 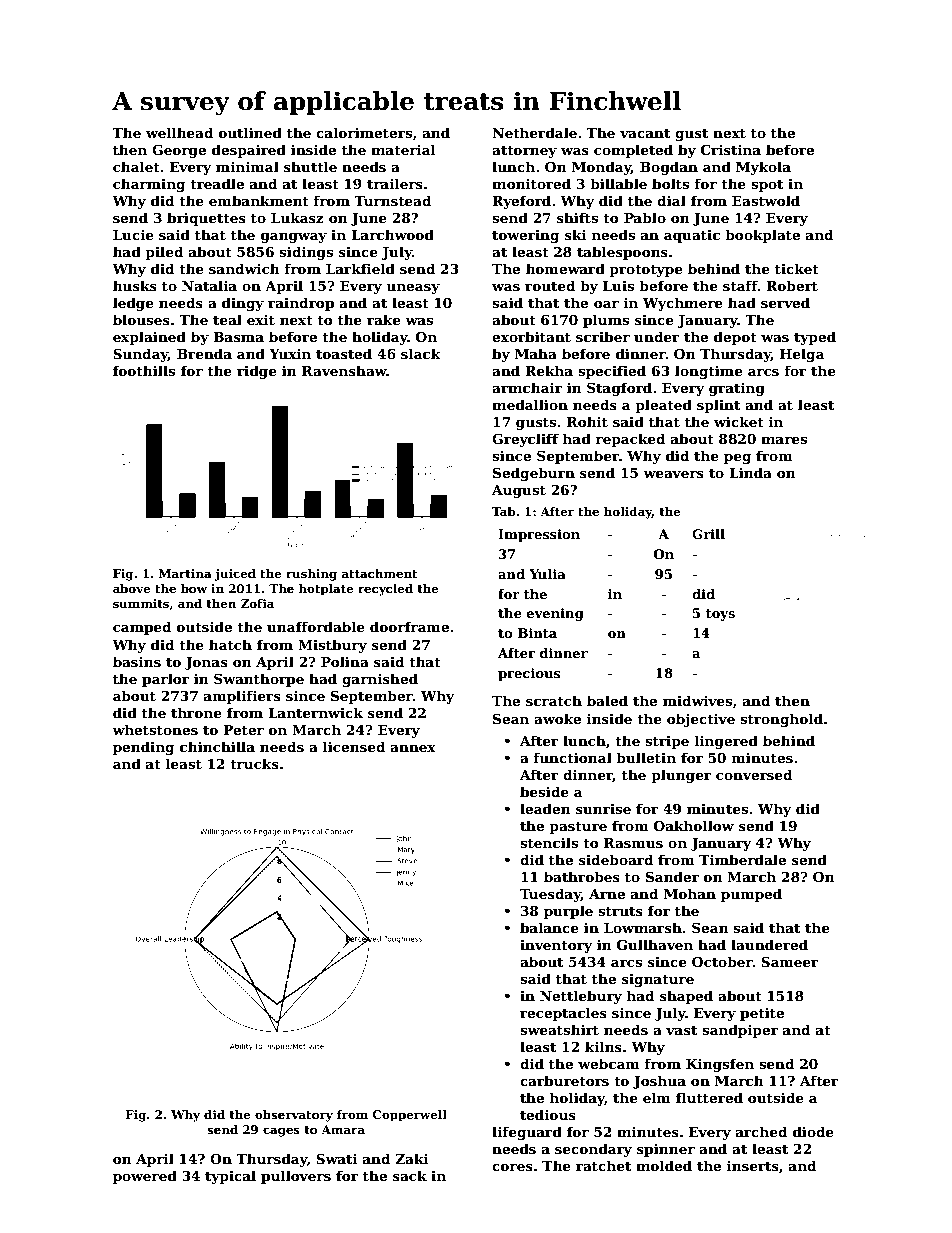 What do you see at coordinates (664, 1165) in the document?
I see `molded` at bounding box center [664, 1165].
